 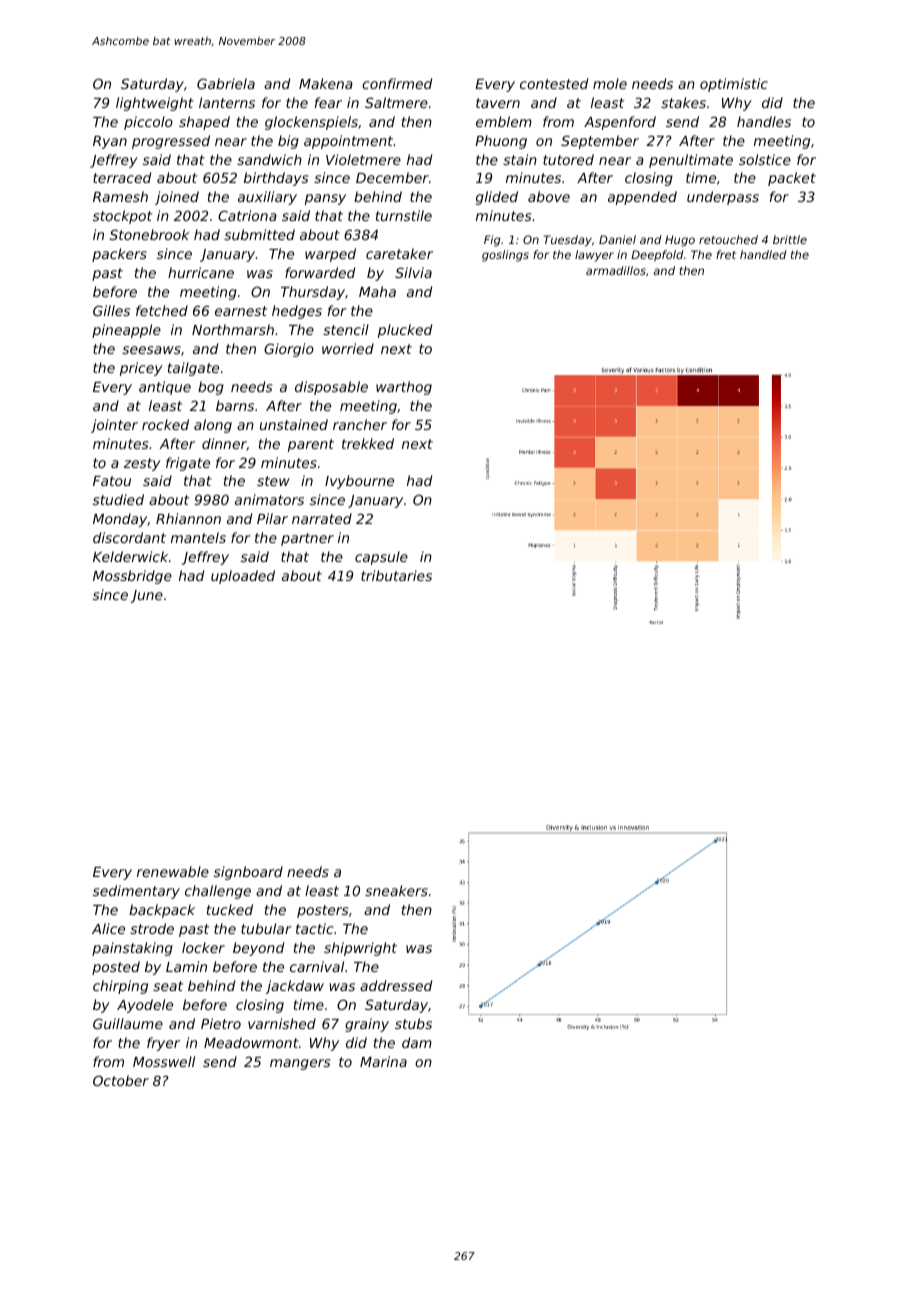 I want to click on contested, so click(x=554, y=83).
